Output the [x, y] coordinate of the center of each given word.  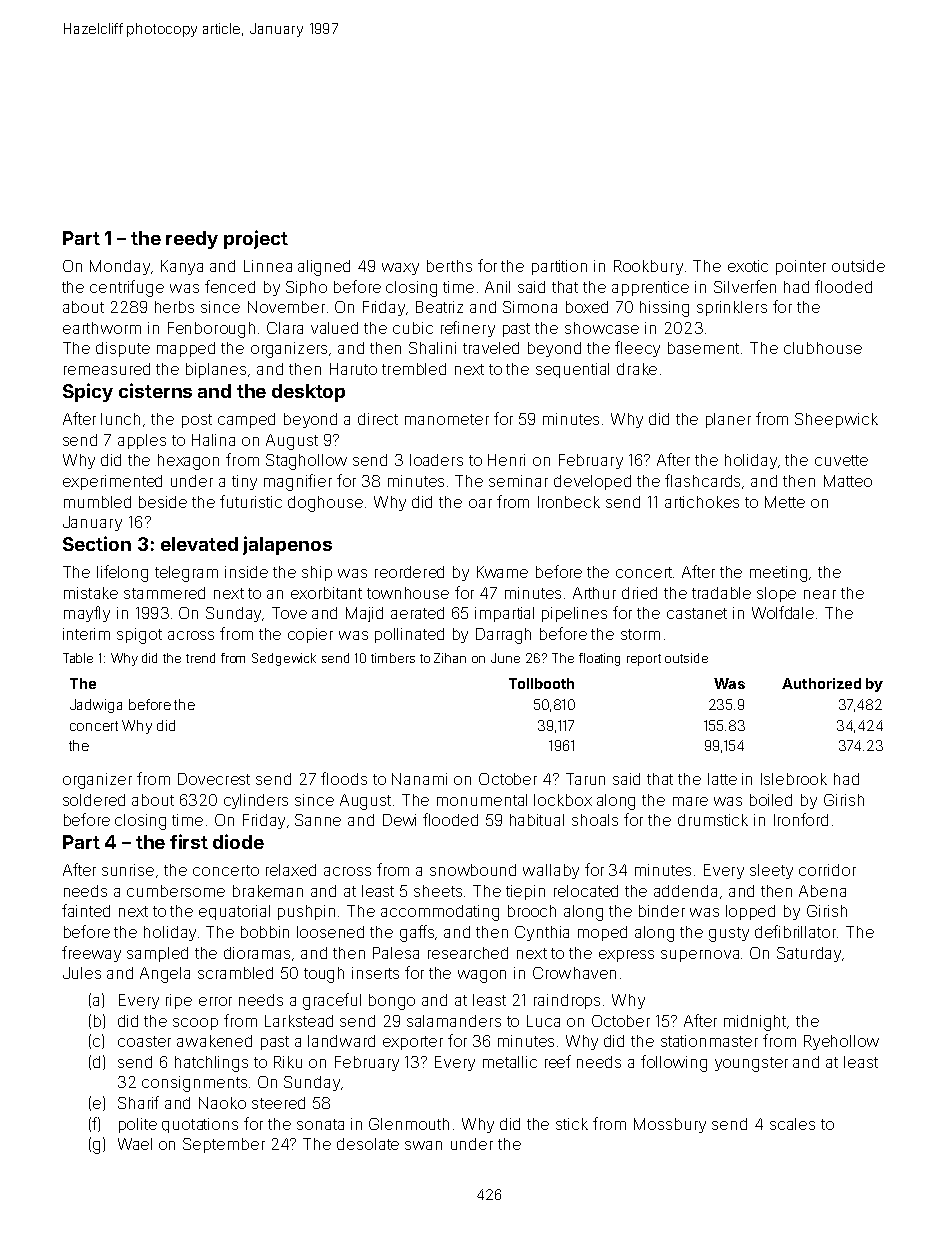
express [626, 956]
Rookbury [648, 267]
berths [449, 266]
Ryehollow [841, 1042]
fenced [230, 286]
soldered [94, 800]
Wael [135, 1144]
